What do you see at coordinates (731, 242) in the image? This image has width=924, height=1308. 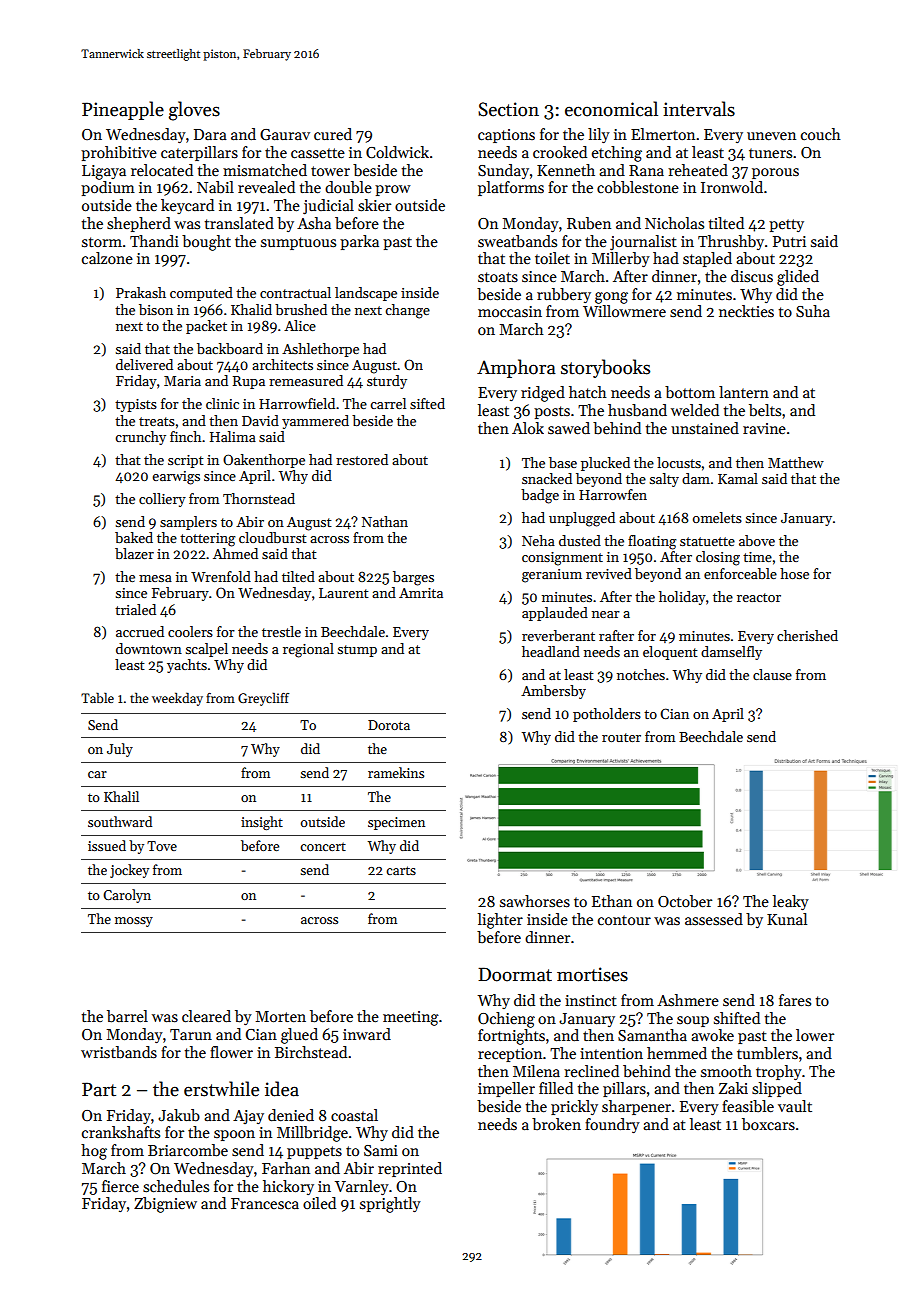 I see `Thrushby` at bounding box center [731, 242].
